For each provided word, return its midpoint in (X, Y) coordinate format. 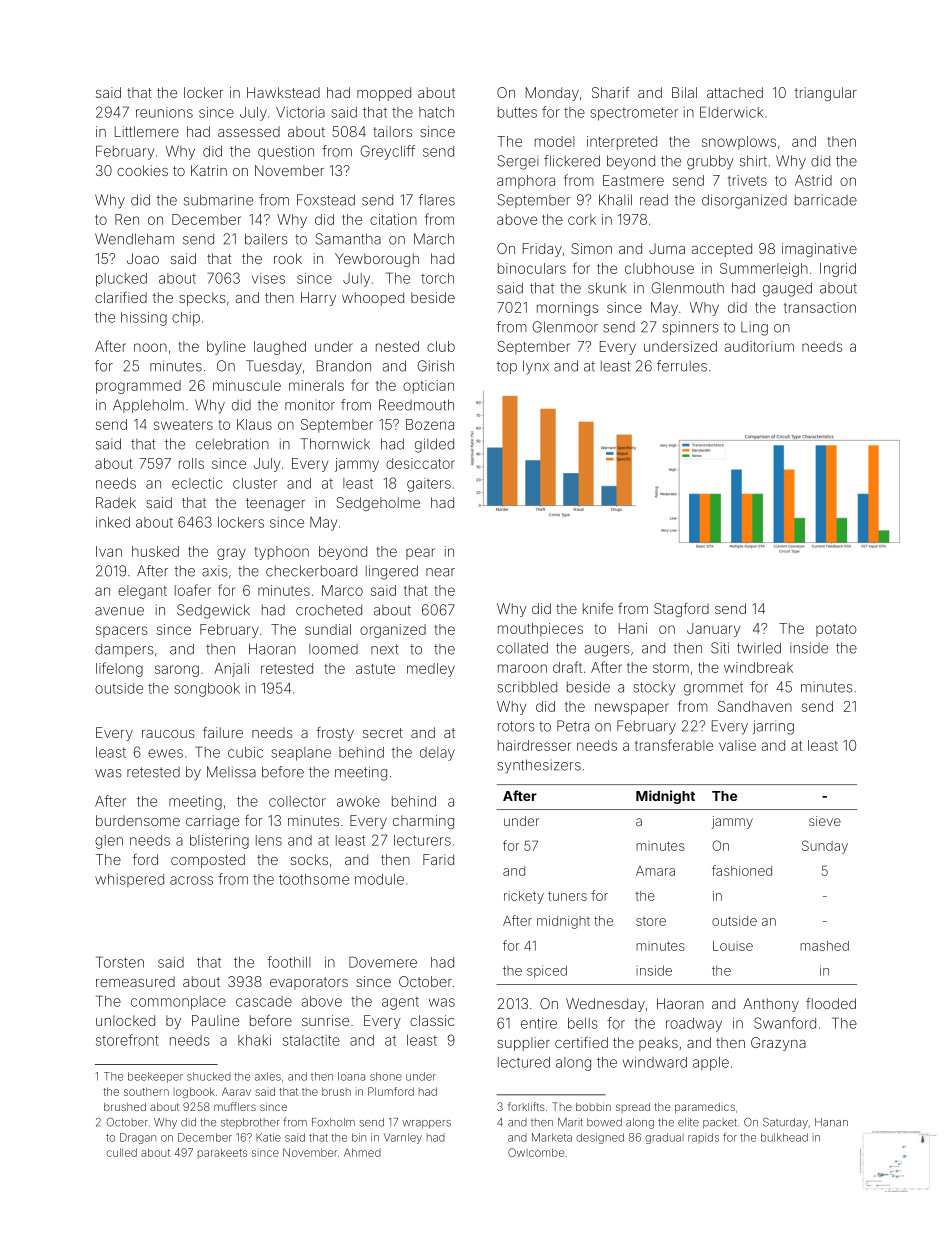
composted (208, 861)
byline (226, 348)
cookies (142, 170)
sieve (825, 821)
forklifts (526, 1106)
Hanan (831, 1122)
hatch (436, 112)
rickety (524, 897)
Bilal (684, 92)
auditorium (759, 346)
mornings (567, 309)
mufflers (235, 1106)
